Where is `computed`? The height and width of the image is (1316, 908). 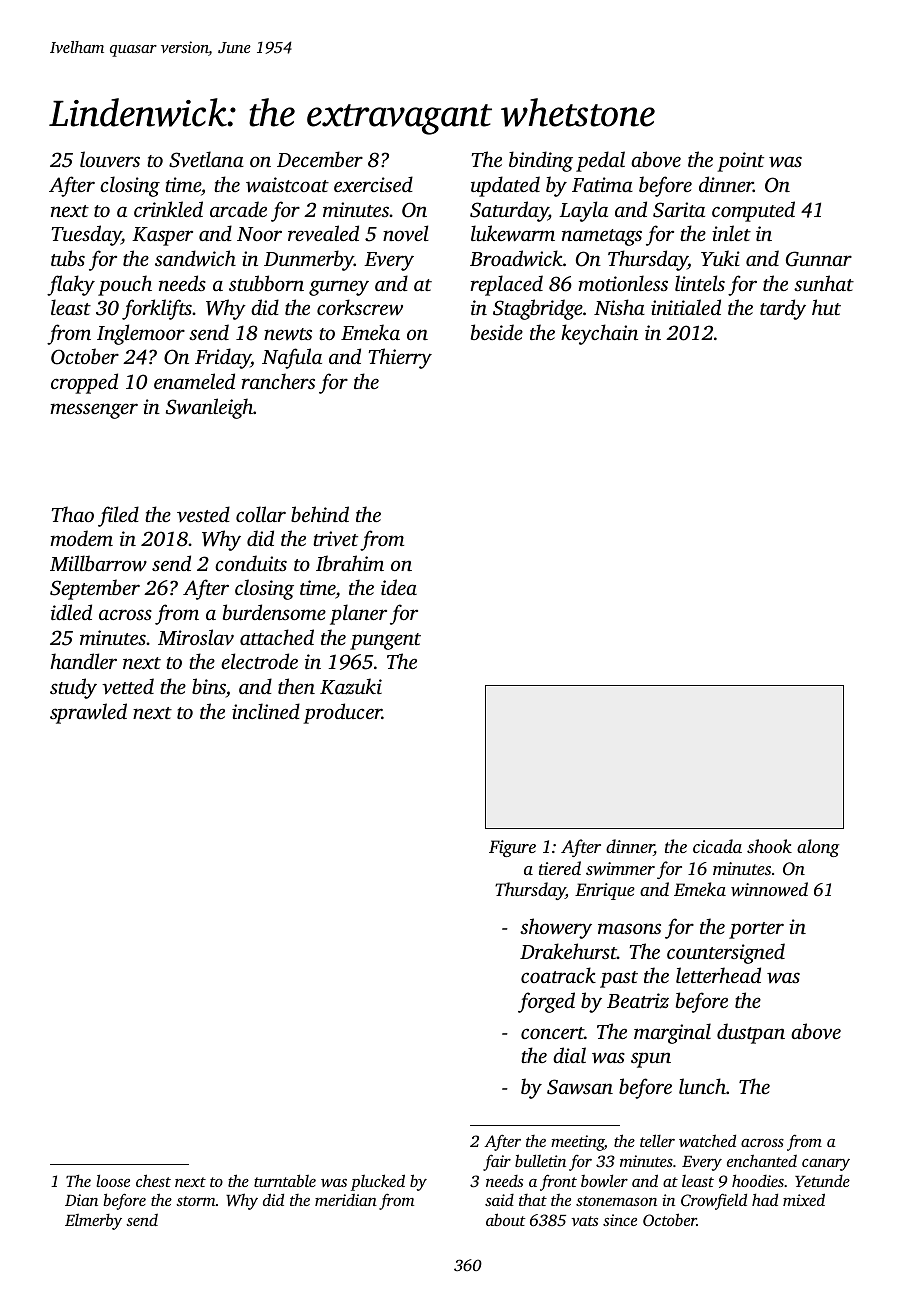
computed is located at coordinates (753, 211).
